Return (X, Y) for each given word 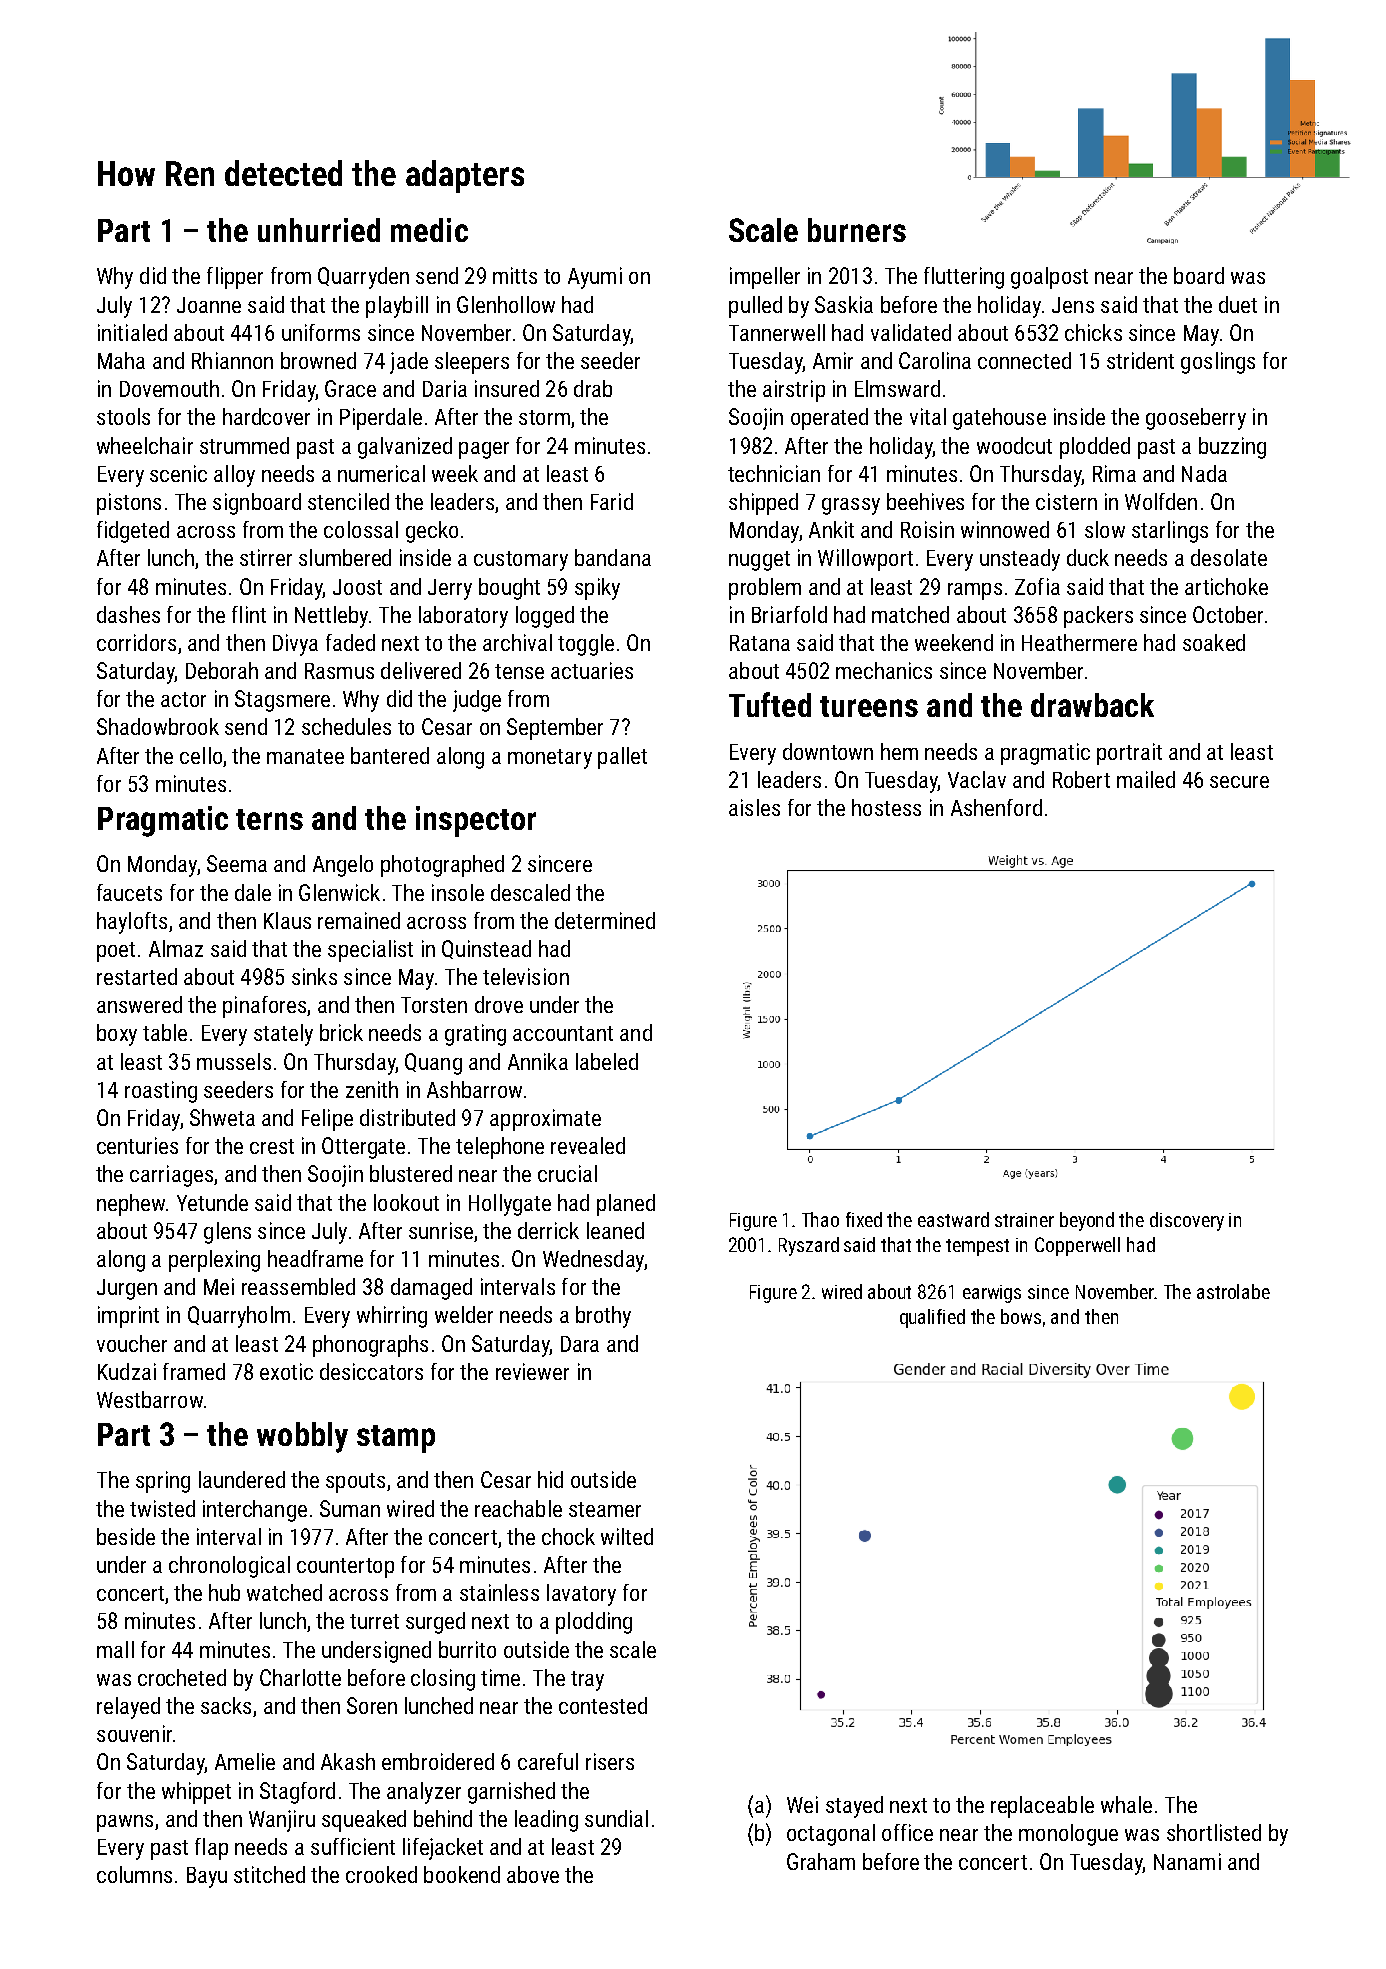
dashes (128, 614)
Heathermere (1079, 642)
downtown (828, 751)
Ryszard (809, 1246)
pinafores (264, 1007)
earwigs (992, 1294)
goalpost (1049, 278)
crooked (381, 1874)
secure (1239, 782)
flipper (235, 278)
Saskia (844, 304)
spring (163, 1482)
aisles (754, 807)
